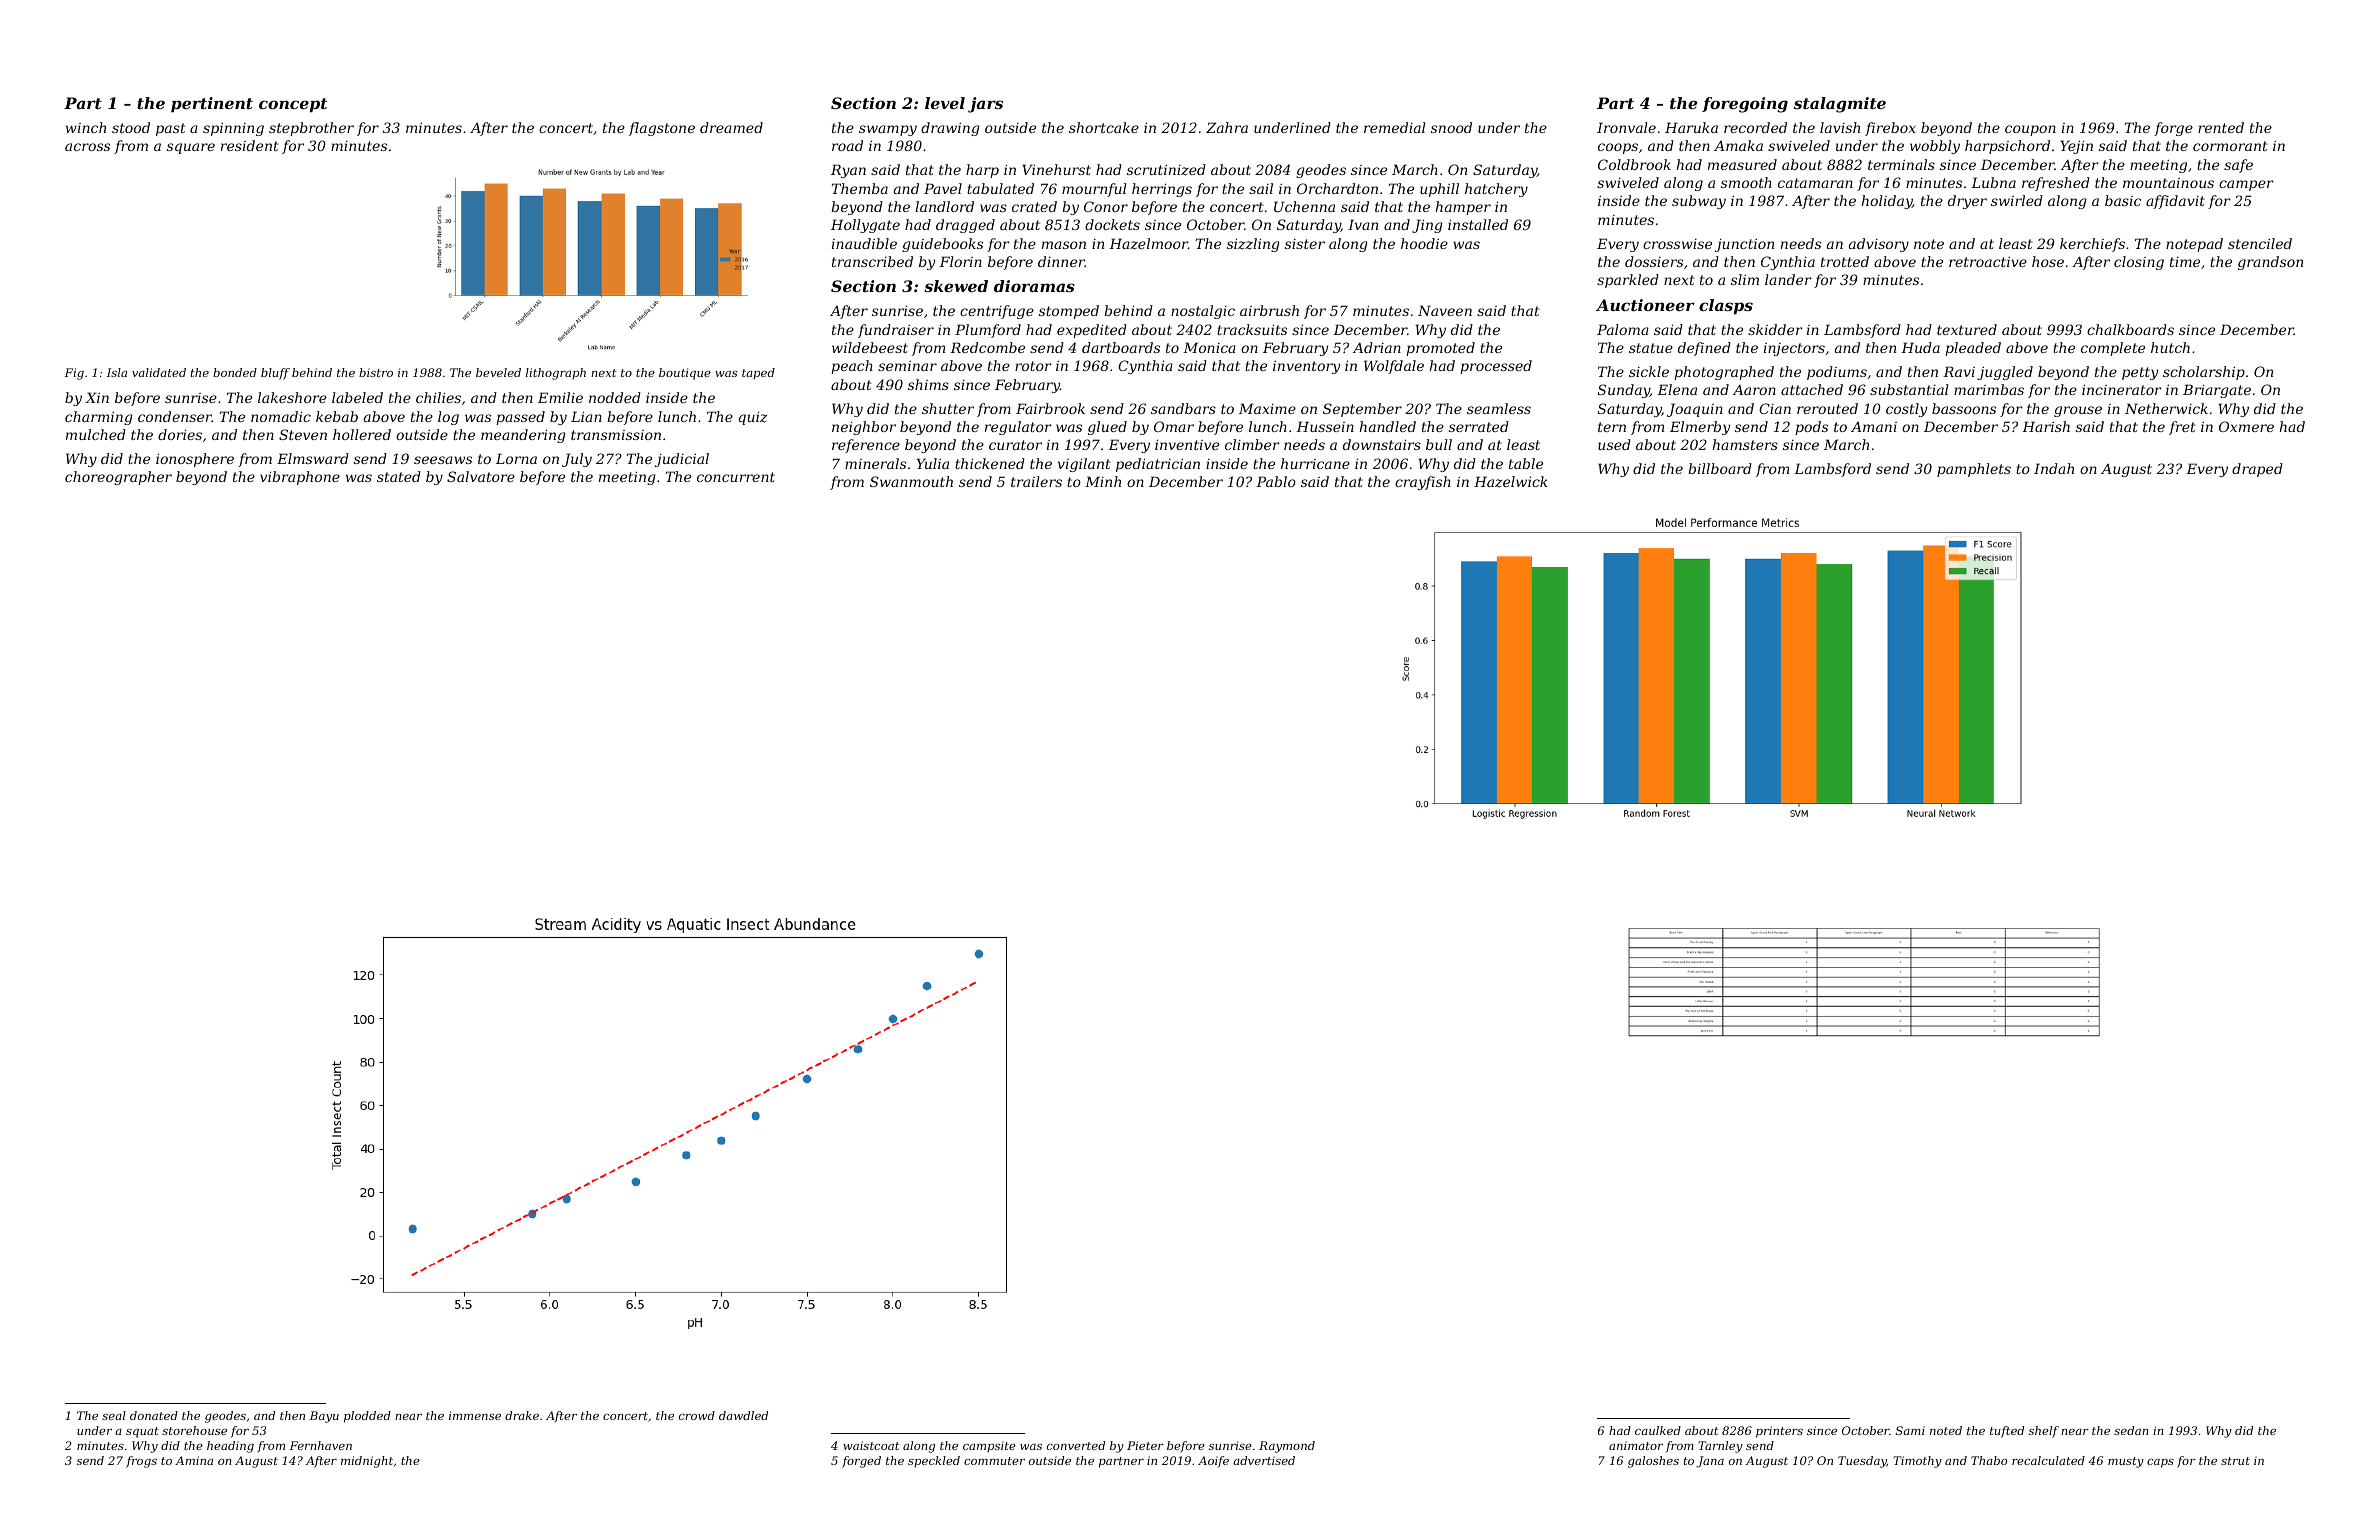 The height and width of the document is (1540, 2380). I want to click on podiums, so click(1837, 373).
